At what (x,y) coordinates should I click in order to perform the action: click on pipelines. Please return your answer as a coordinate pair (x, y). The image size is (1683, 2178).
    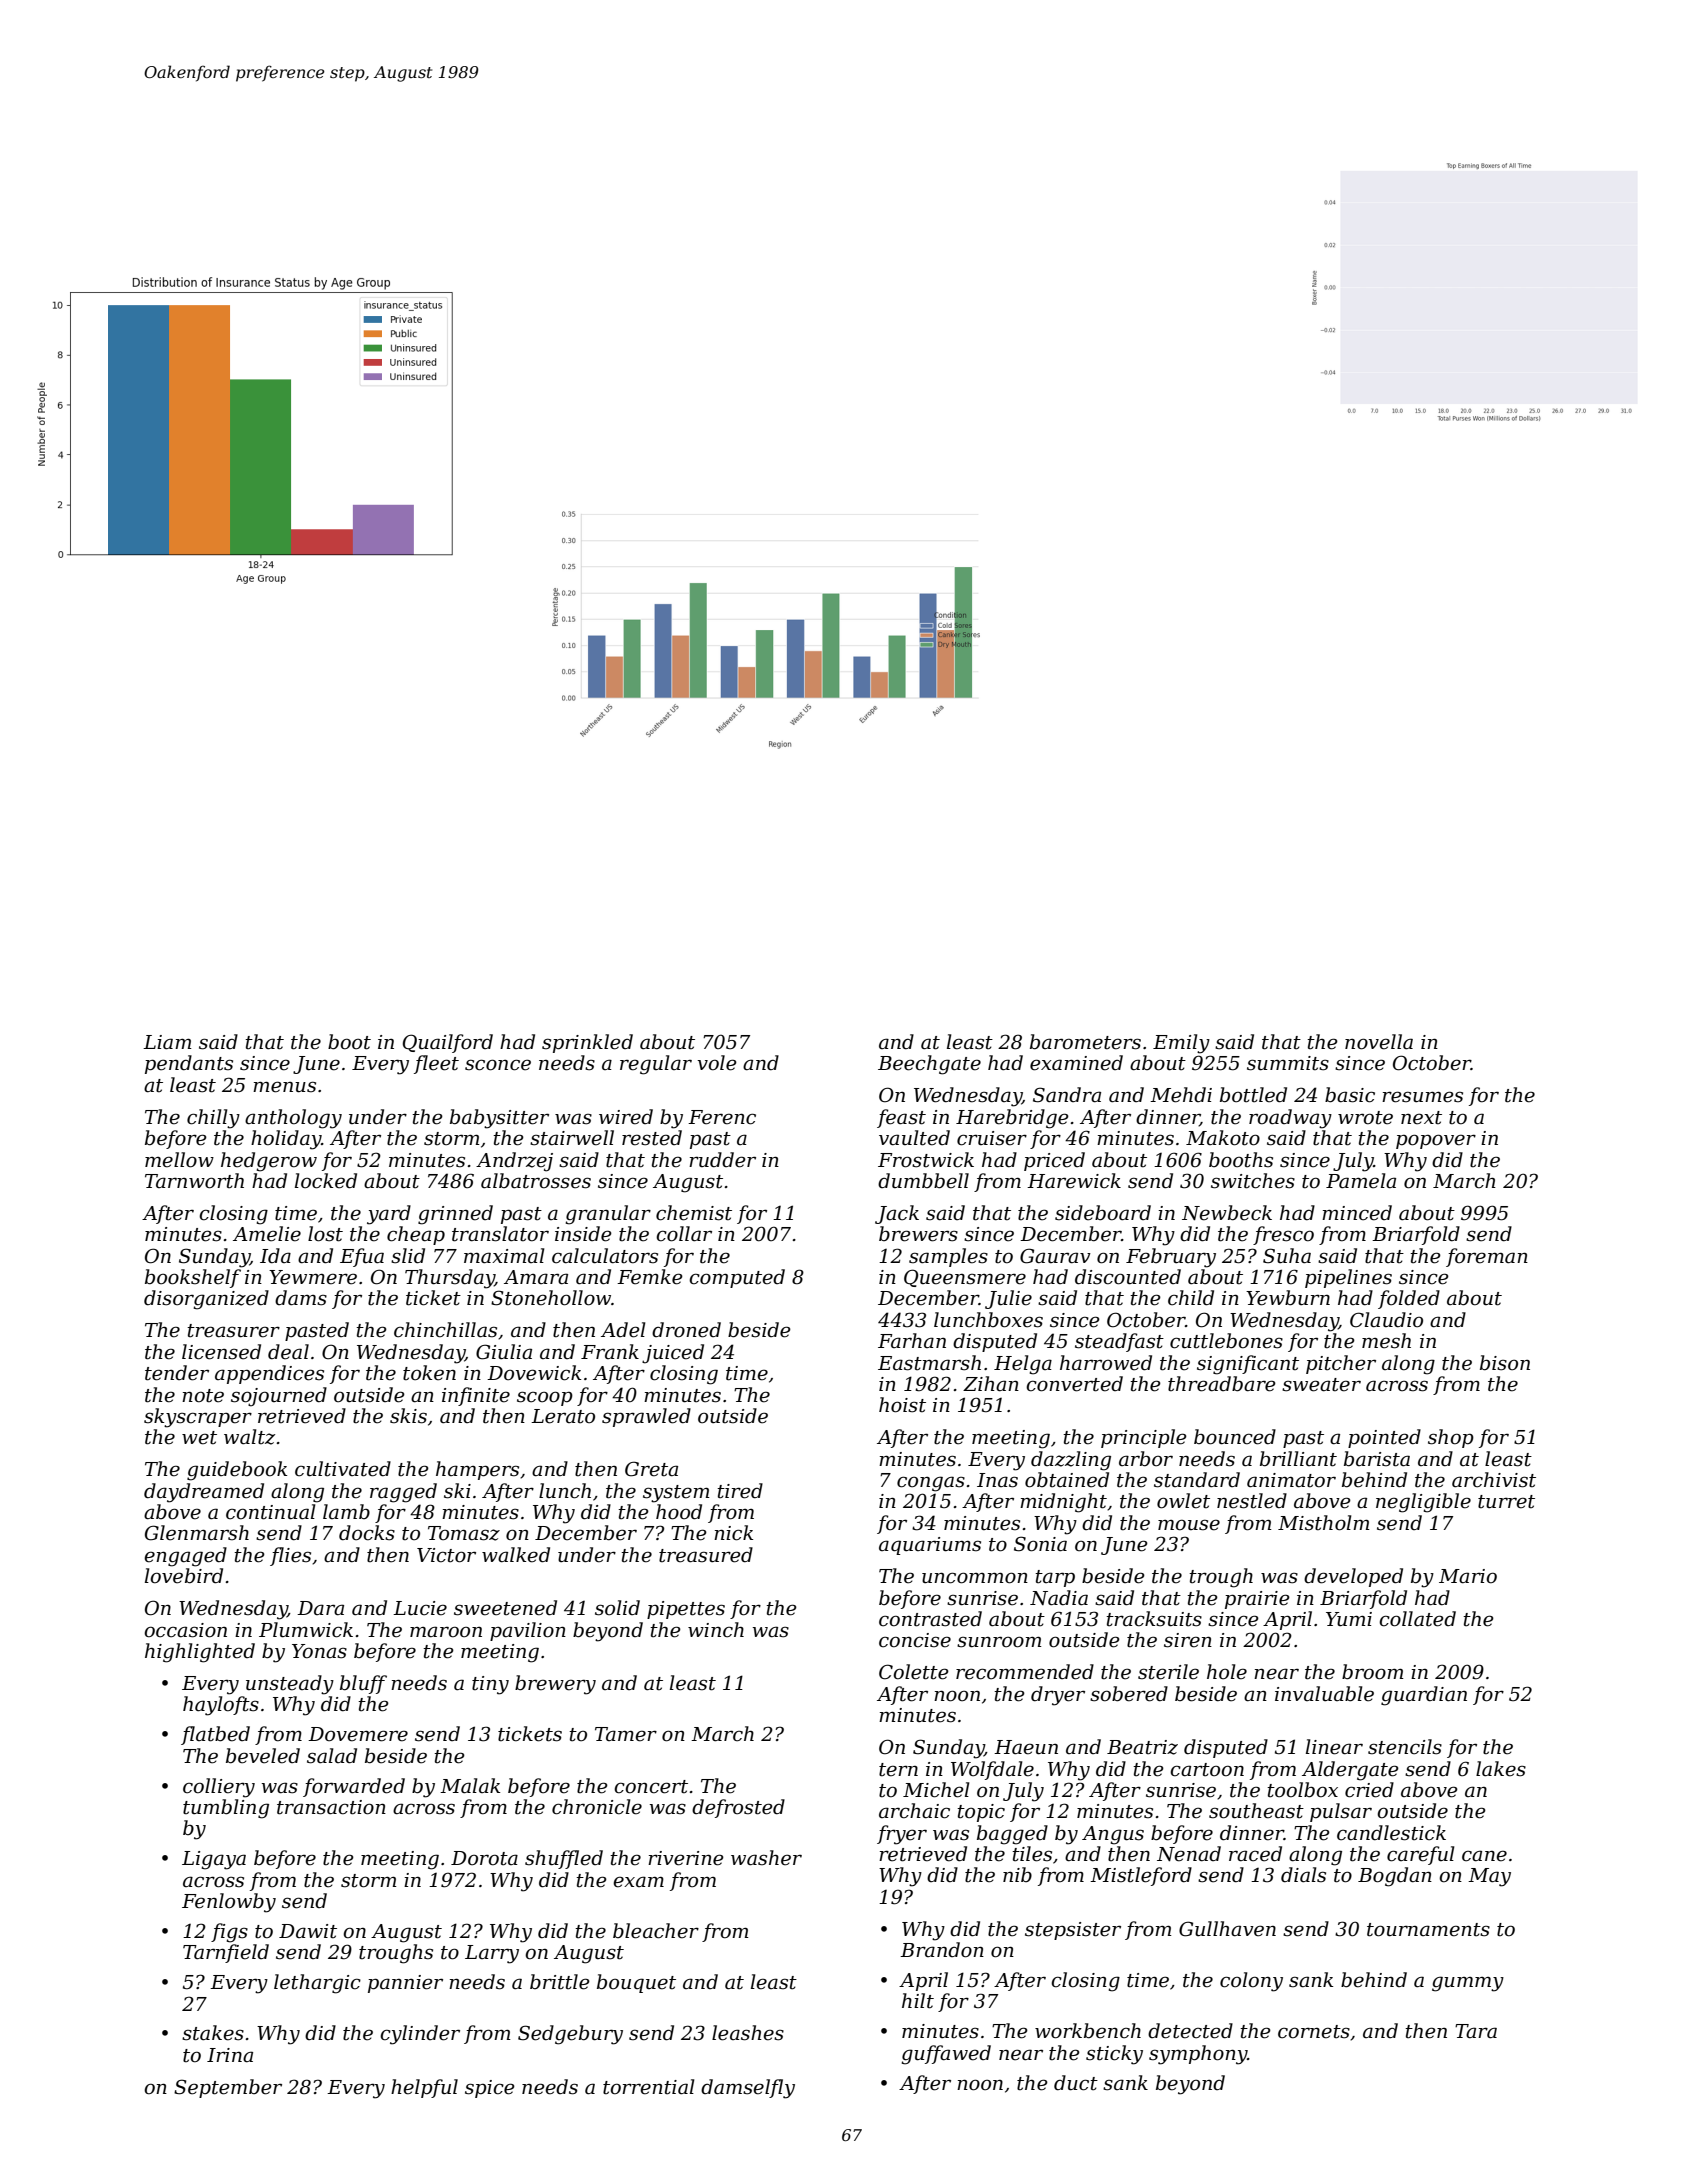
    Looking at the image, I should click on (1348, 1278).
